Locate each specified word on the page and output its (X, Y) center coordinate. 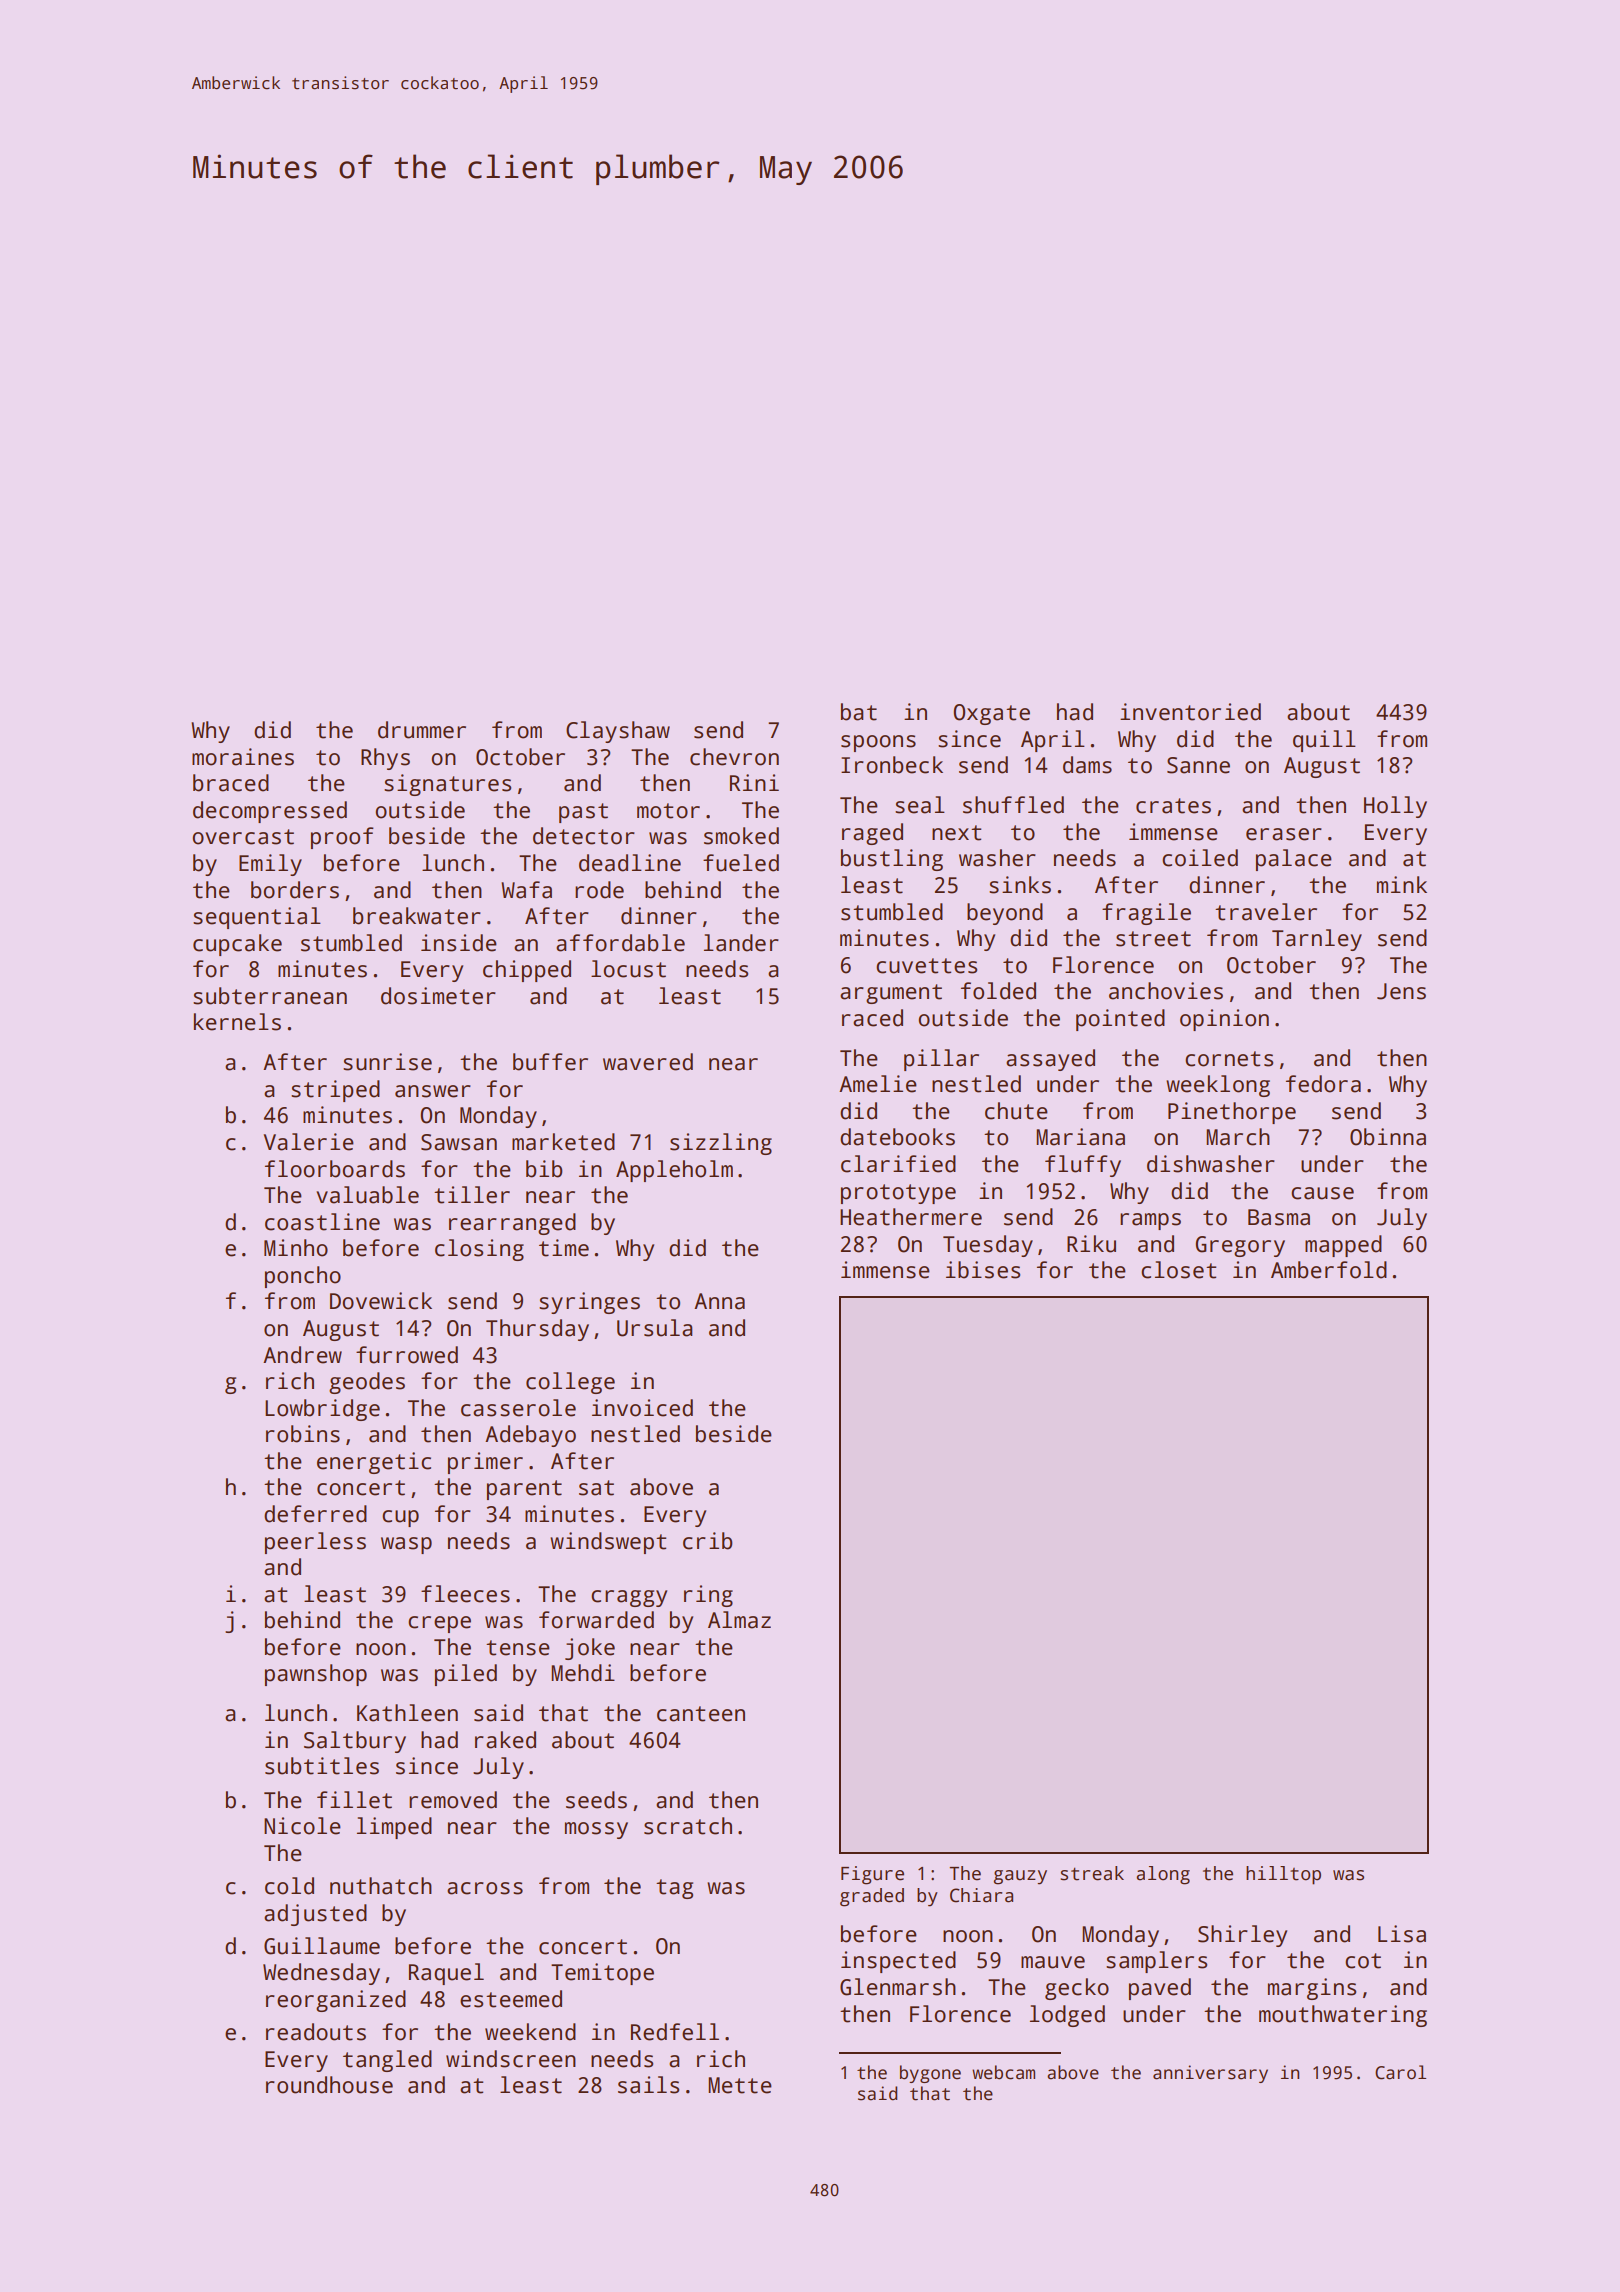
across (485, 1888)
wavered (648, 1062)
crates (1173, 806)
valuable (367, 1195)
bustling (892, 860)
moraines (243, 757)
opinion (1224, 1020)
